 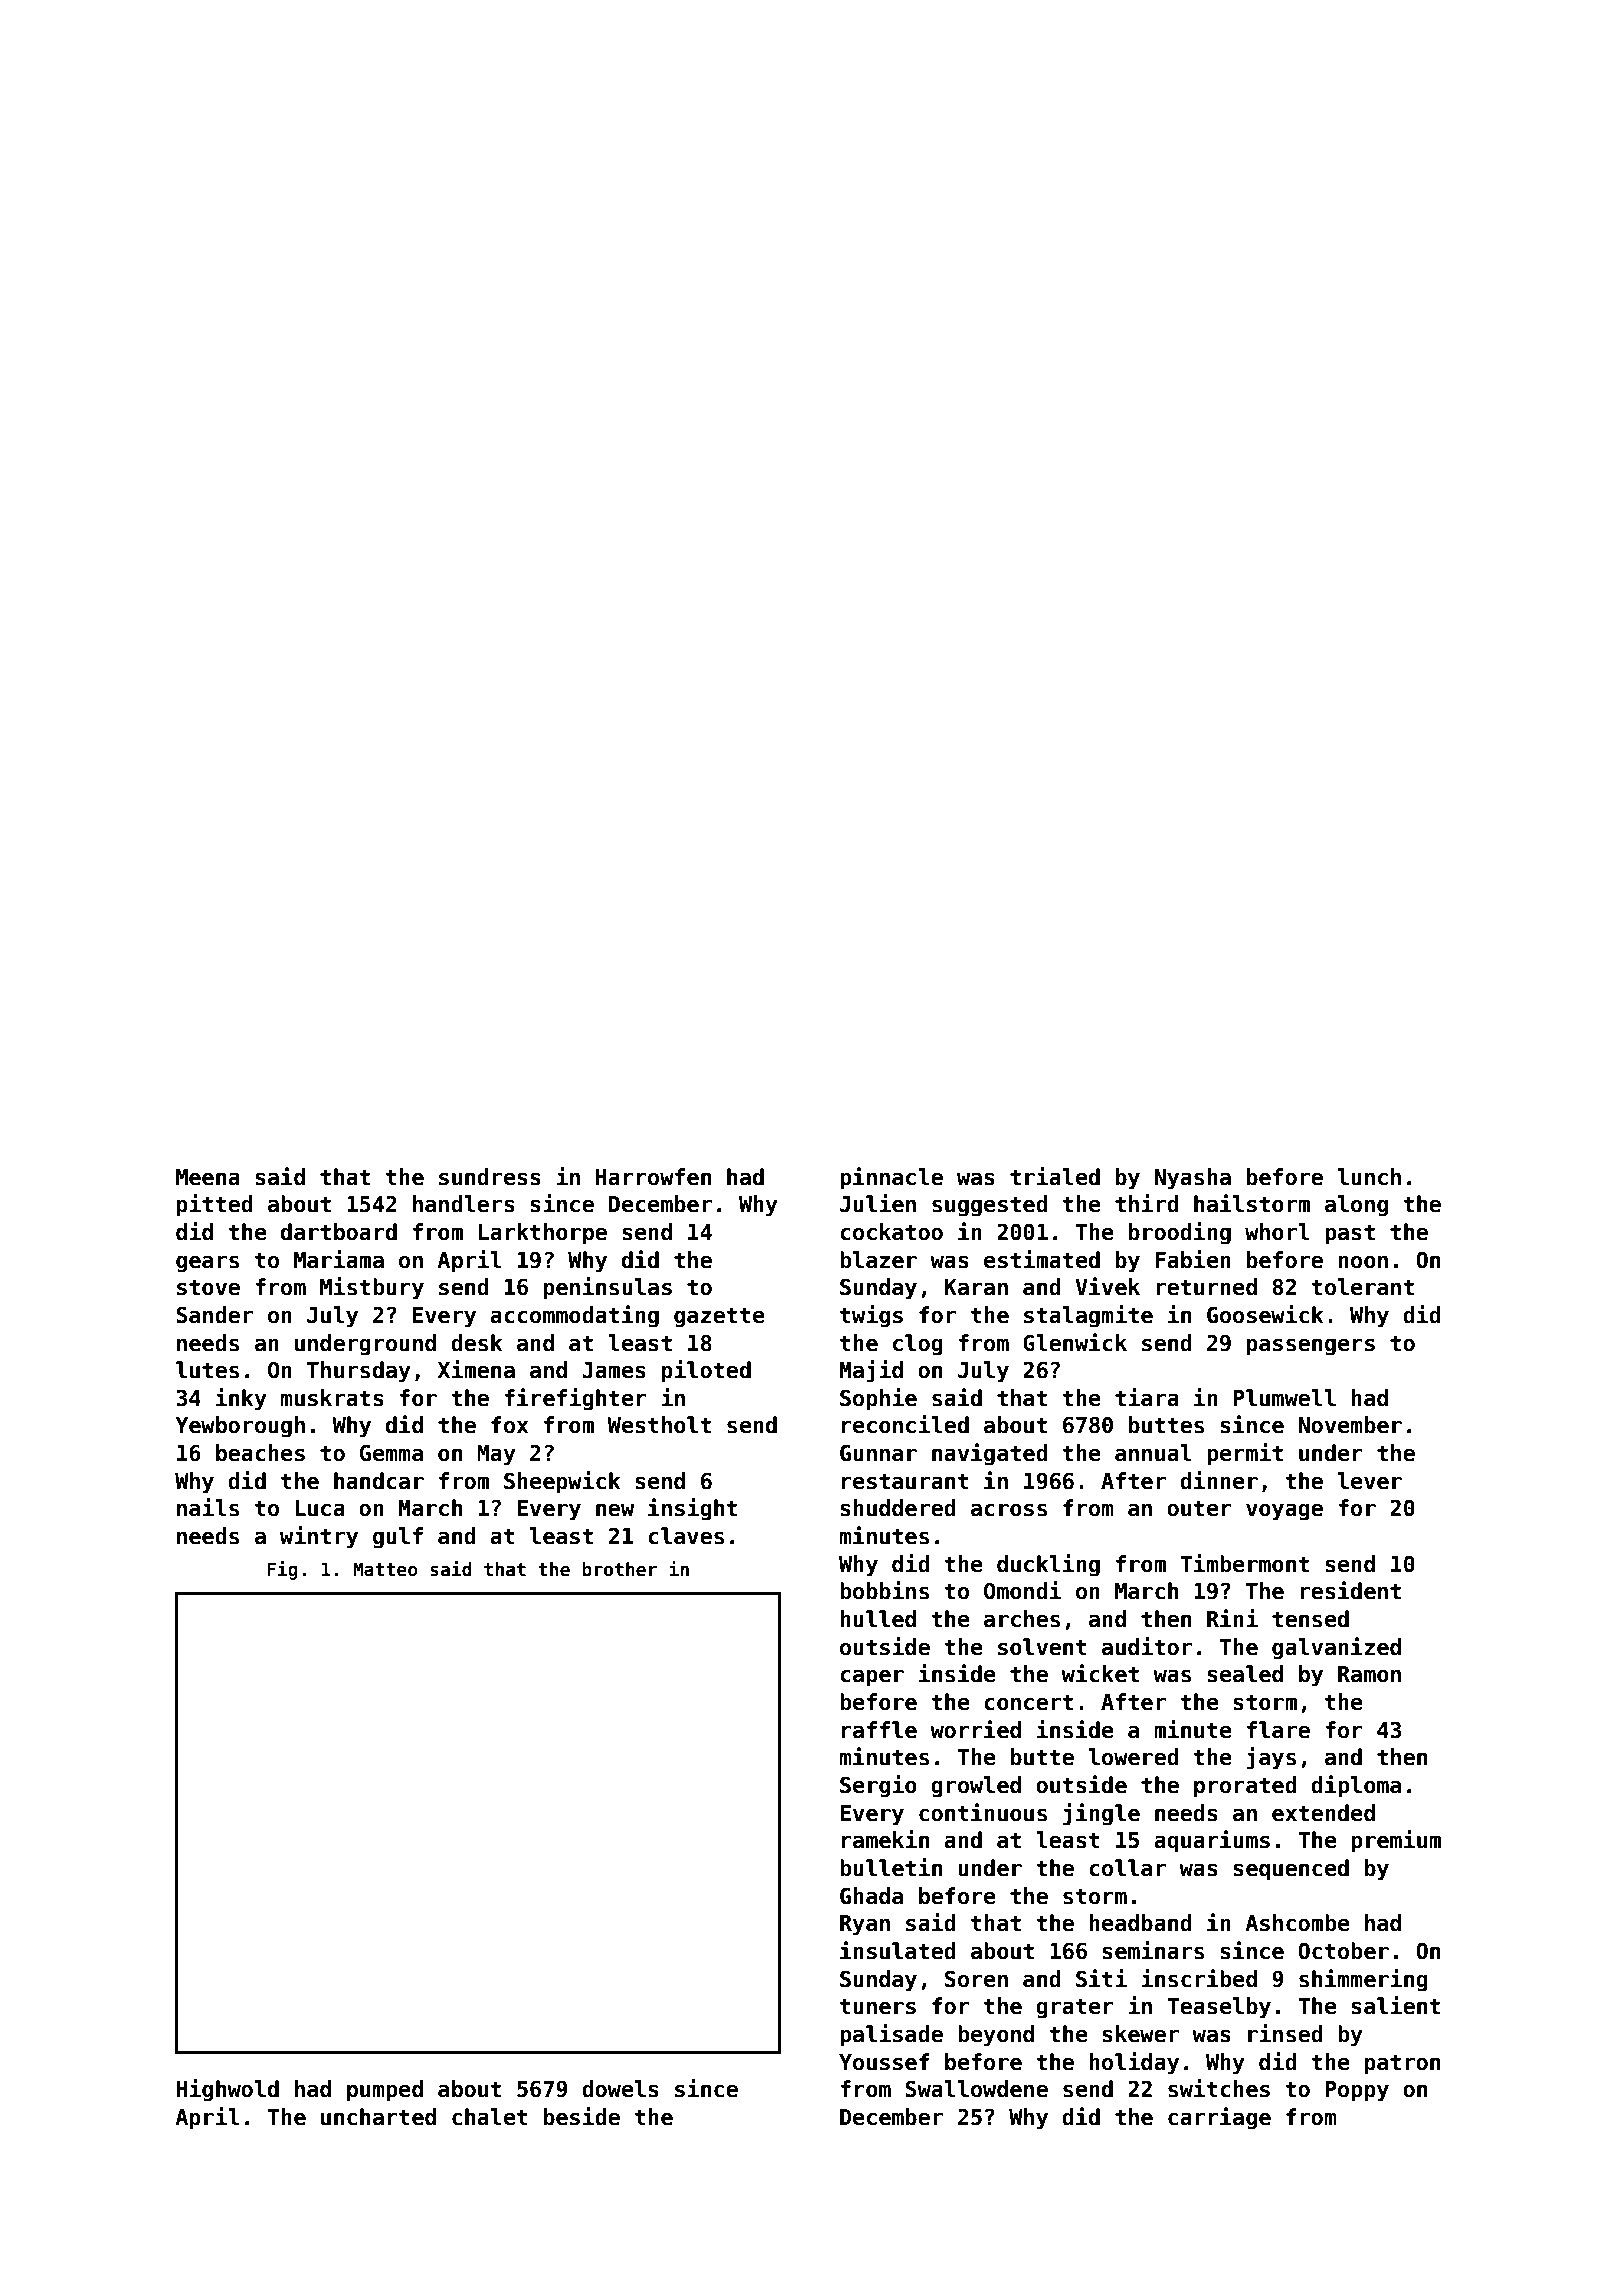 What do you see at coordinates (871, 1371) in the document?
I see `Majid` at bounding box center [871, 1371].
